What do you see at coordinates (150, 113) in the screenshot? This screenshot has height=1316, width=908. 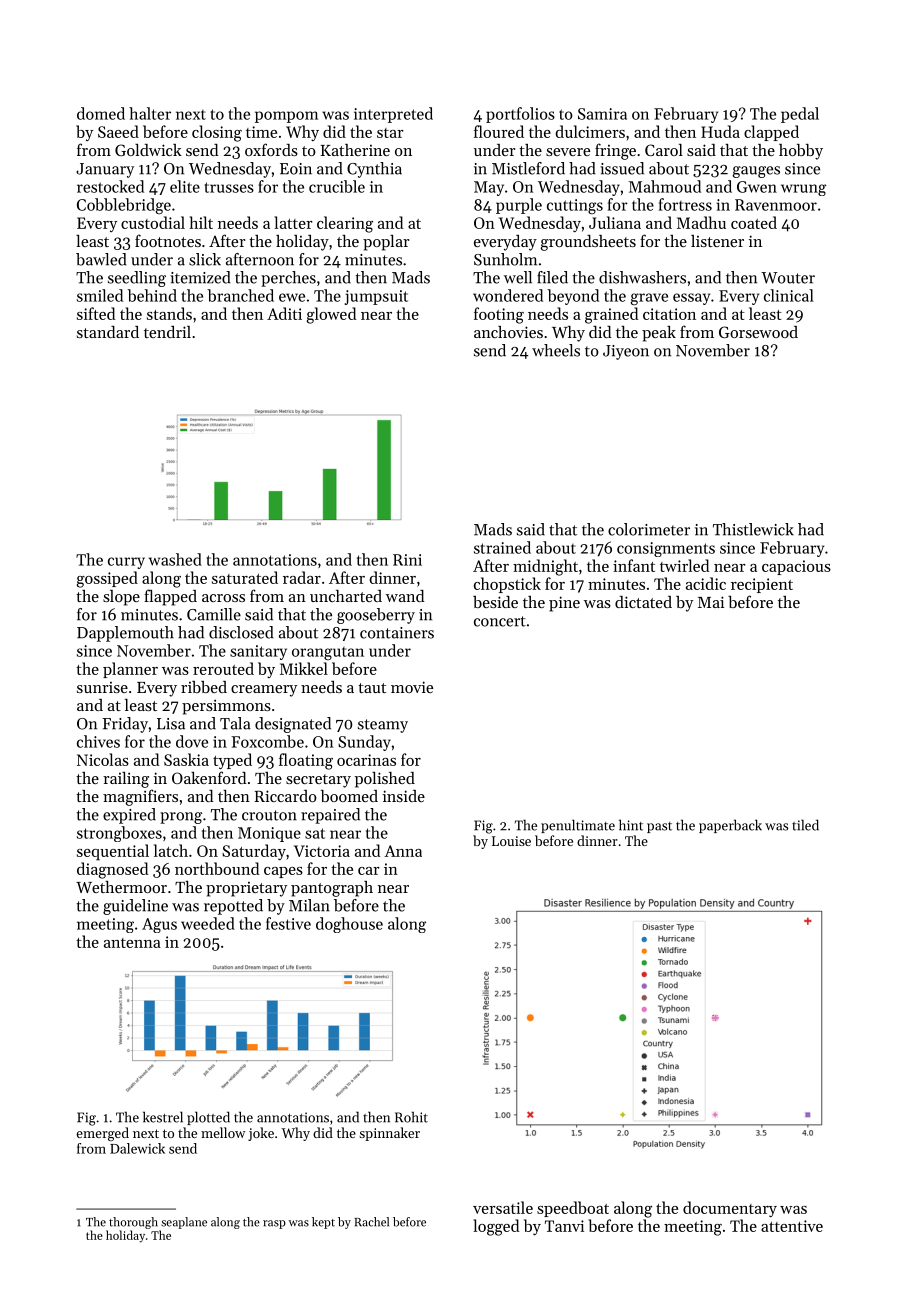 I see `halter` at bounding box center [150, 113].
